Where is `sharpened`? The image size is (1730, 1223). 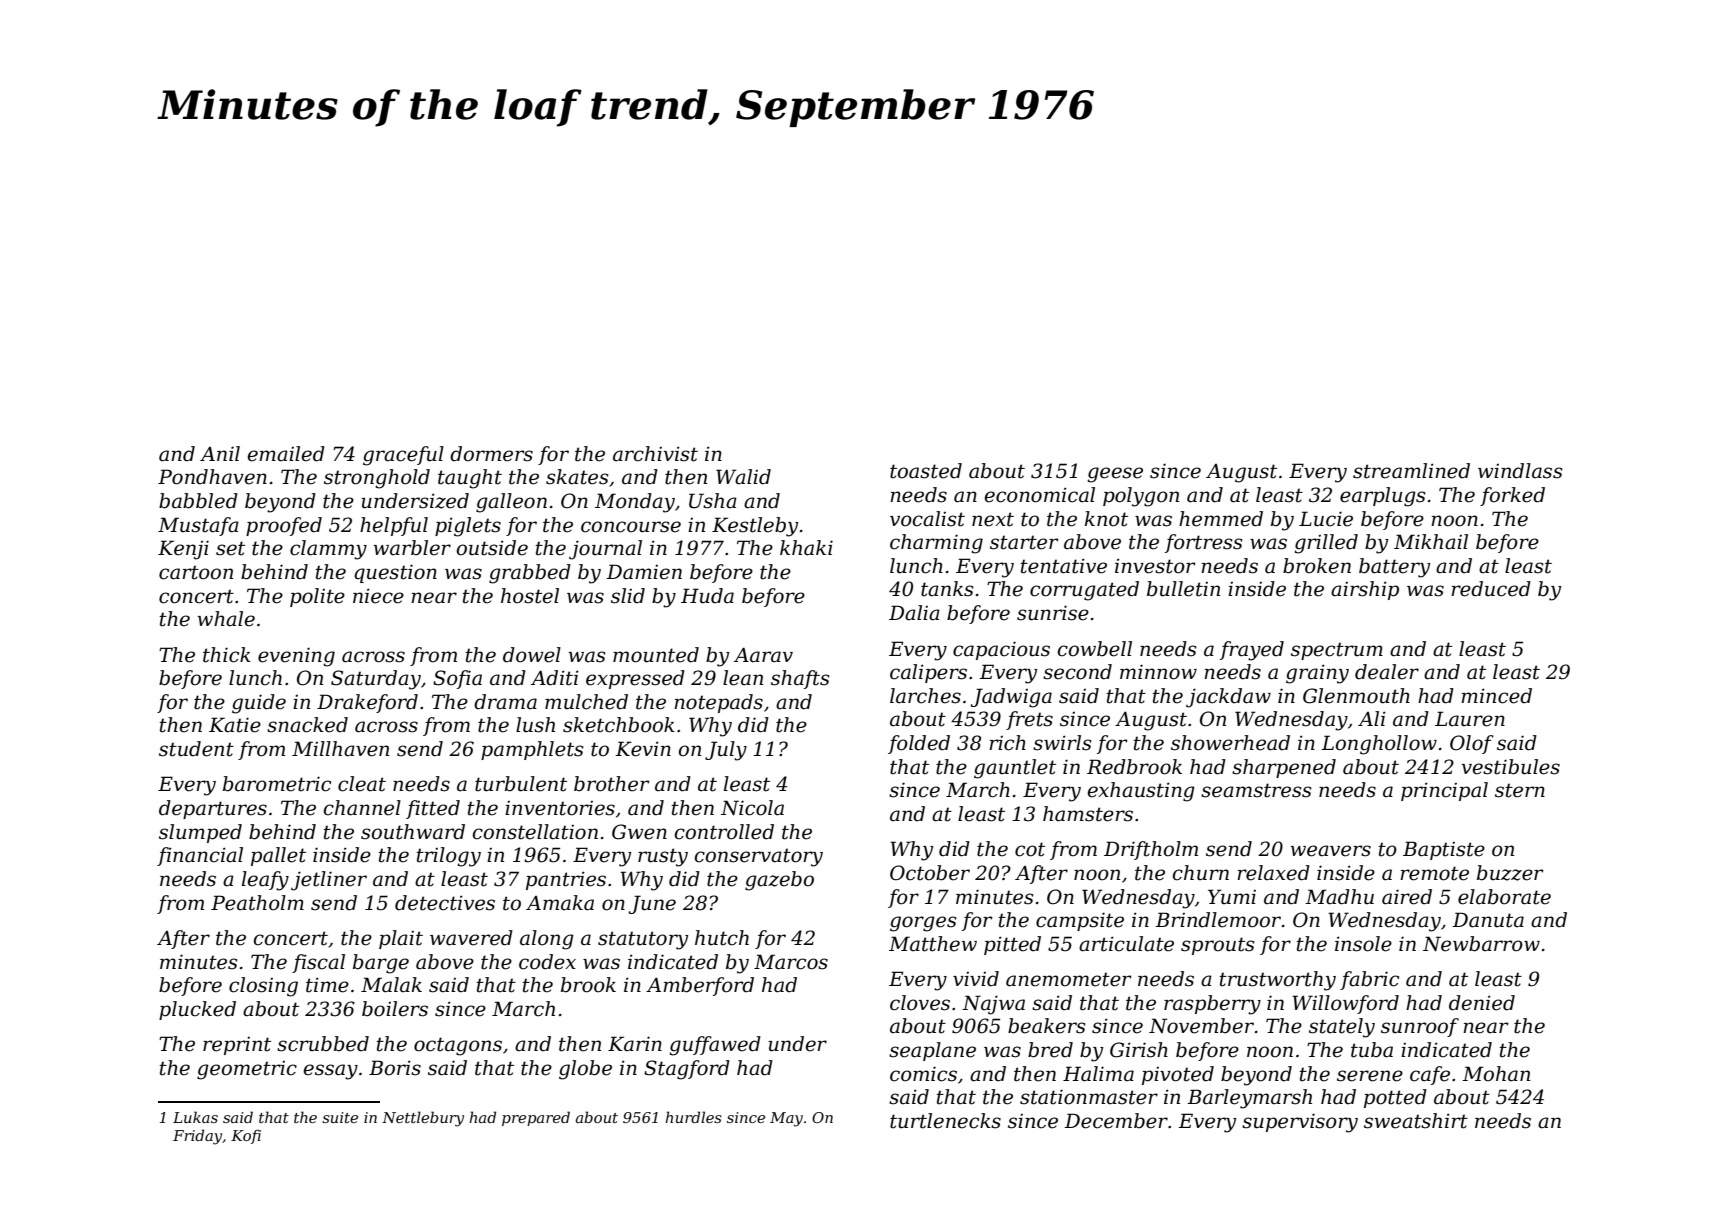
sharpened is located at coordinates (1284, 768).
